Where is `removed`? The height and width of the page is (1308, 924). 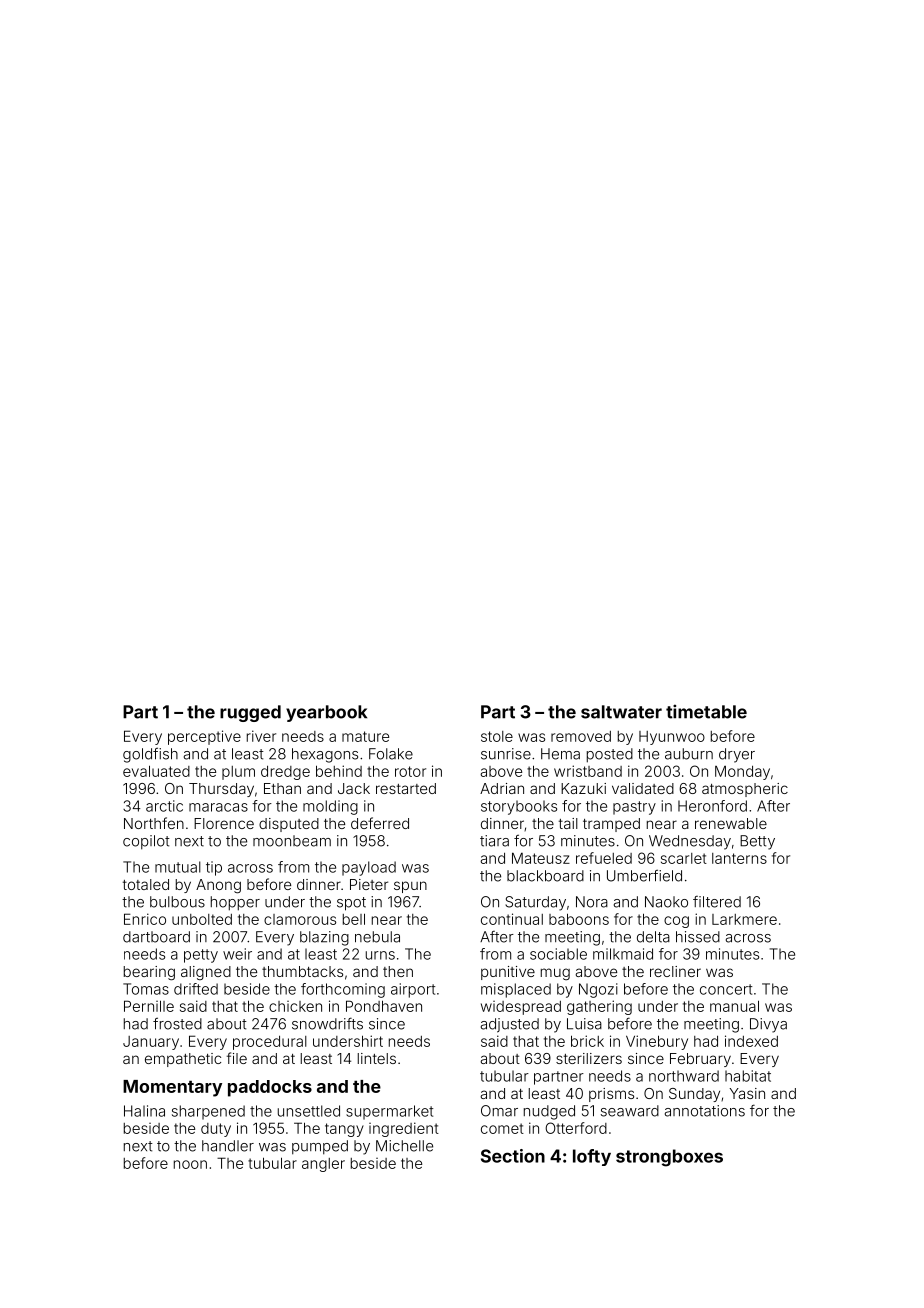 removed is located at coordinates (581, 736).
